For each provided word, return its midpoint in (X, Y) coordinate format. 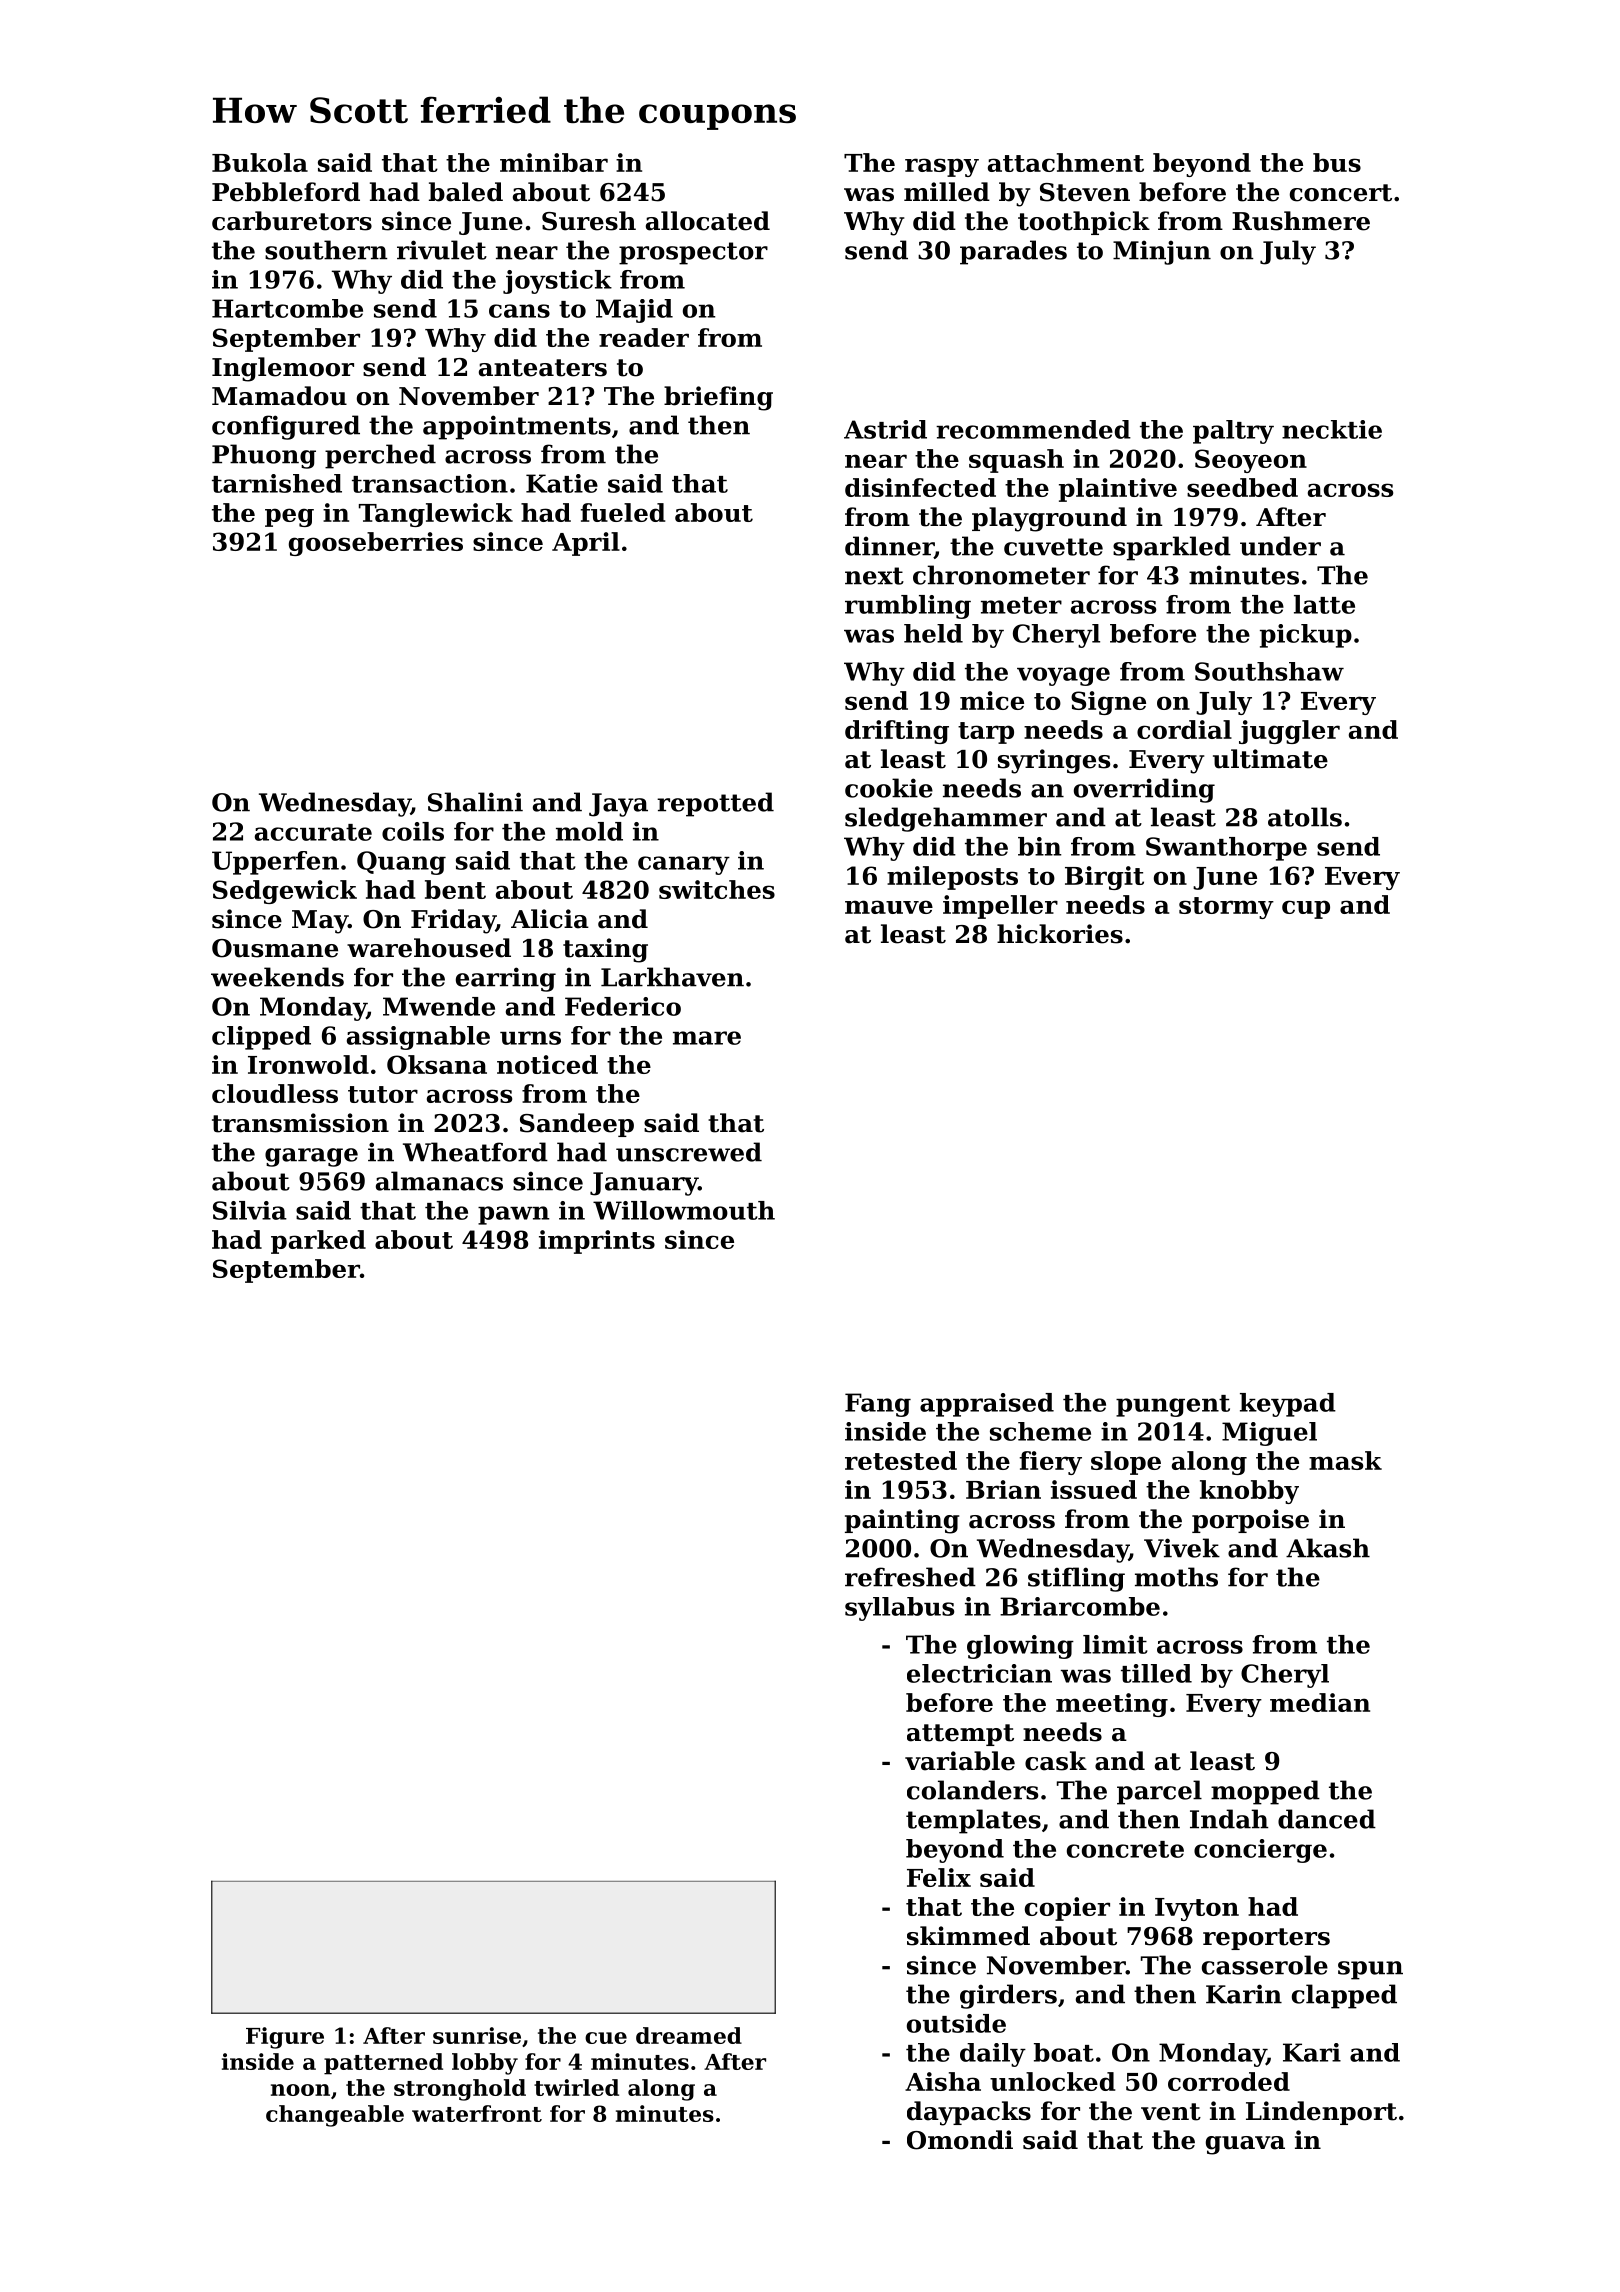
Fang (878, 1405)
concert (1341, 193)
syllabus (899, 1609)
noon (300, 2090)
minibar (554, 162)
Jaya (618, 805)
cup (1306, 909)
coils (413, 831)
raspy (942, 167)
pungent (1173, 1406)
